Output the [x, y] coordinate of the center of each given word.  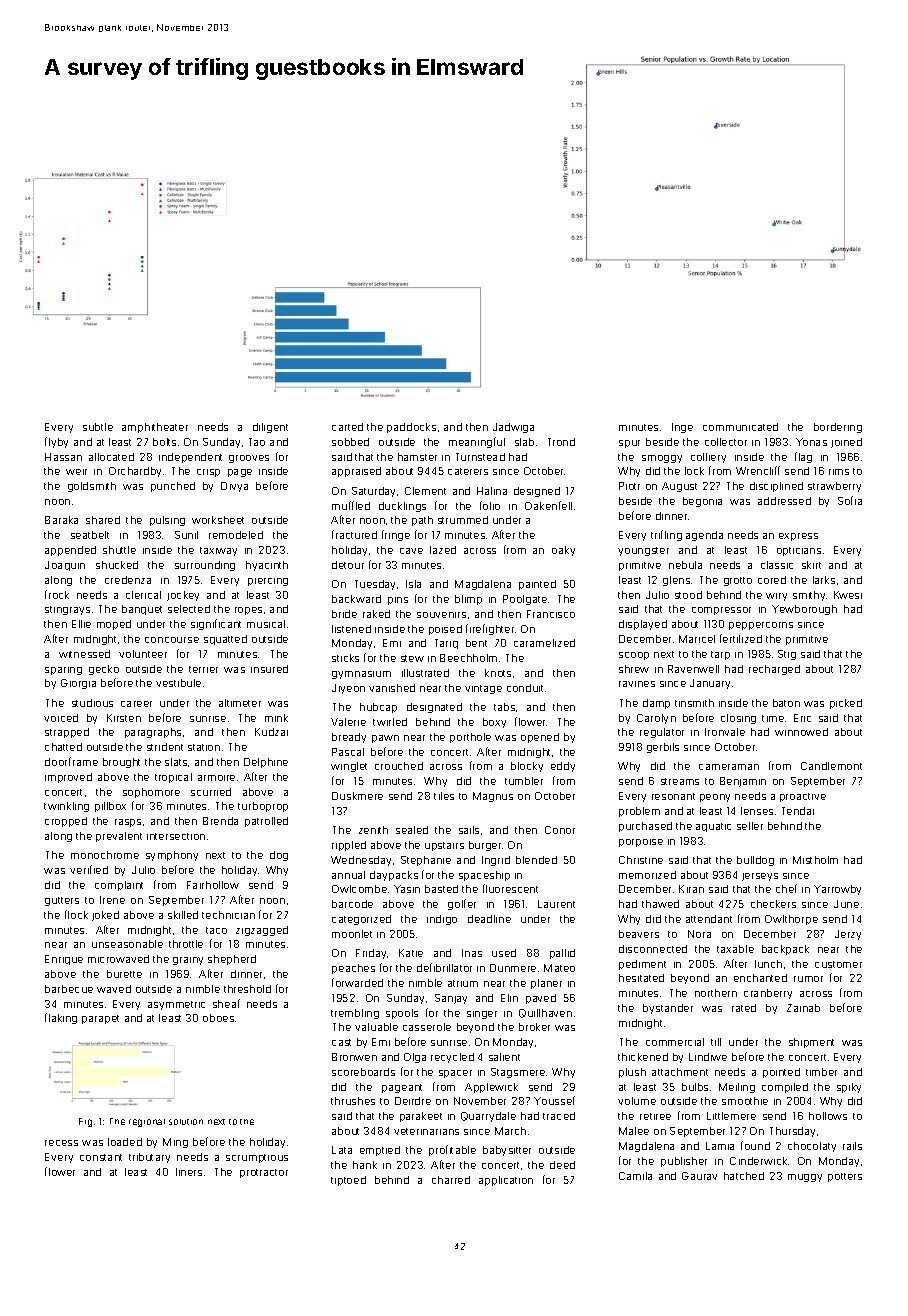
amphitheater [155, 428]
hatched [744, 1176]
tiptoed [348, 1181]
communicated [740, 427]
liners [189, 1172]
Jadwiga [513, 428]
